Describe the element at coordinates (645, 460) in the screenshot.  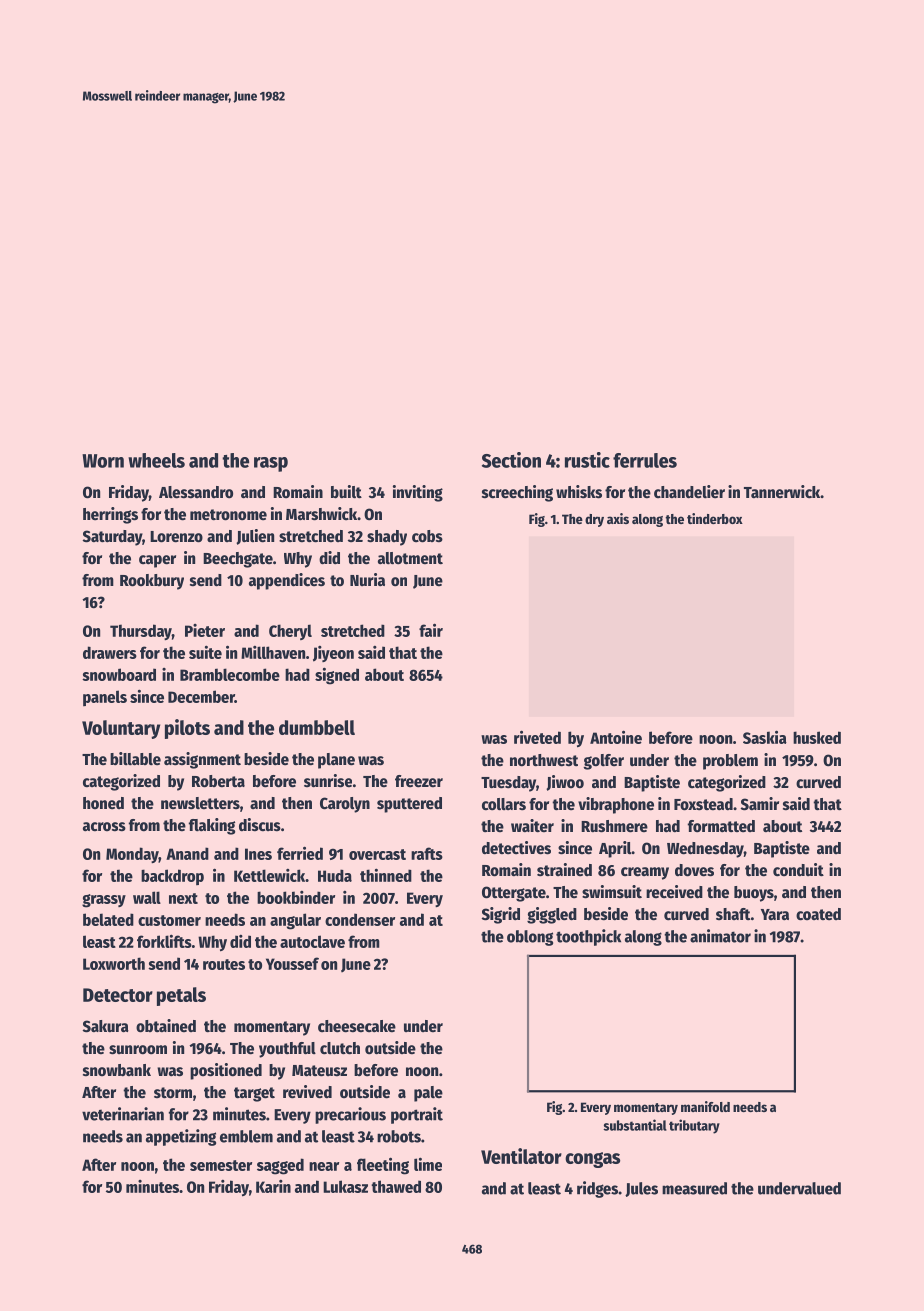
I see `ferrules` at that location.
